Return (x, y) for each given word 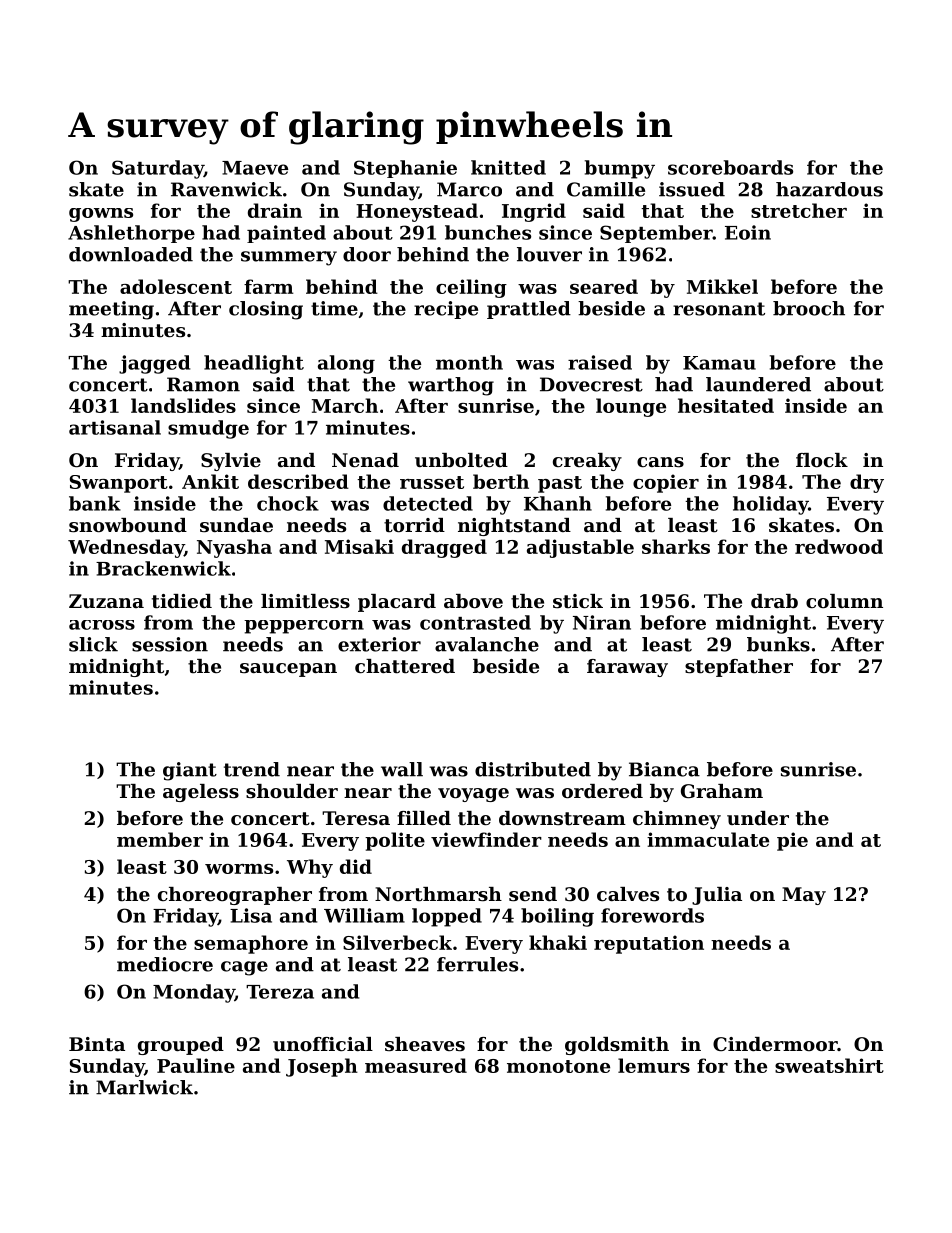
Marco (469, 189)
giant (190, 771)
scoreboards (730, 167)
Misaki (359, 546)
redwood (839, 546)
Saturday (158, 169)
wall (402, 769)
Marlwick (144, 1087)
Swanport (119, 484)
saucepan (288, 670)
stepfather (739, 668)
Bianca (664, 769)
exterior (379, 644)
